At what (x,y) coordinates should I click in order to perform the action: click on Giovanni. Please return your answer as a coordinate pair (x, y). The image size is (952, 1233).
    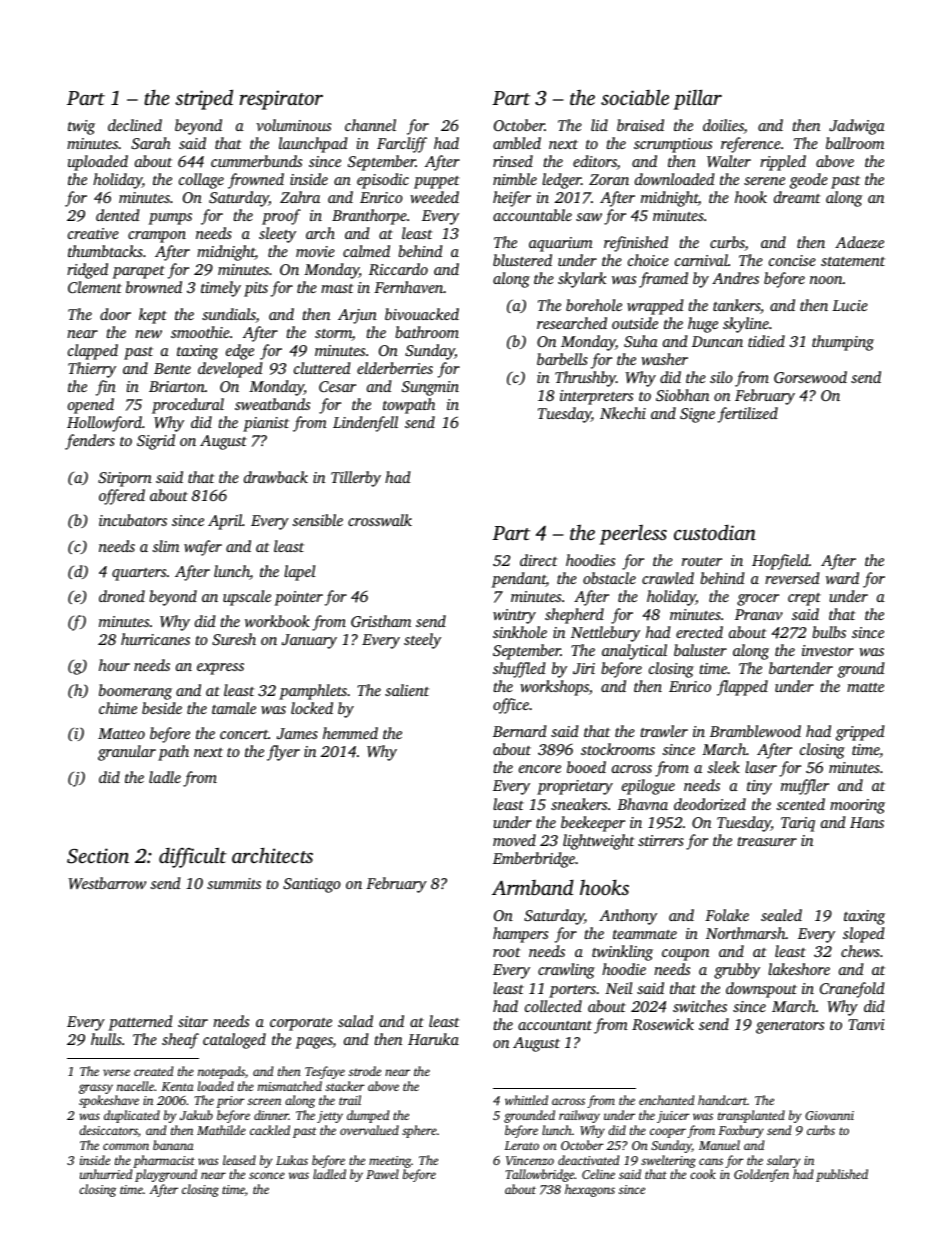
    Looking at the image, I should click on (829, 1115).
